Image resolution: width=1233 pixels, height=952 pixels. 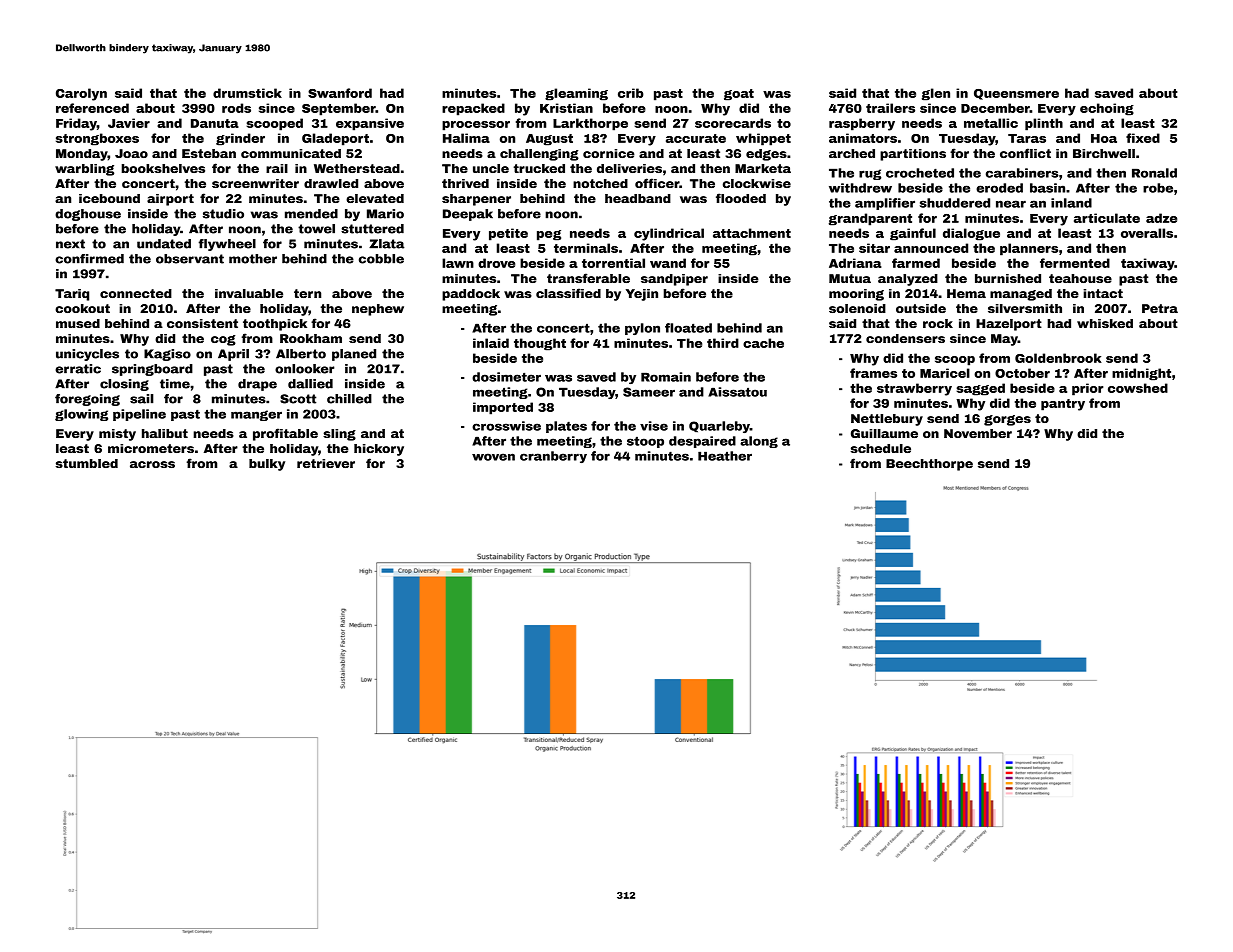 What do you see at coordinates (378, 310) in the screenshot?
I see `nephew` at bounding box center [378, 310].
